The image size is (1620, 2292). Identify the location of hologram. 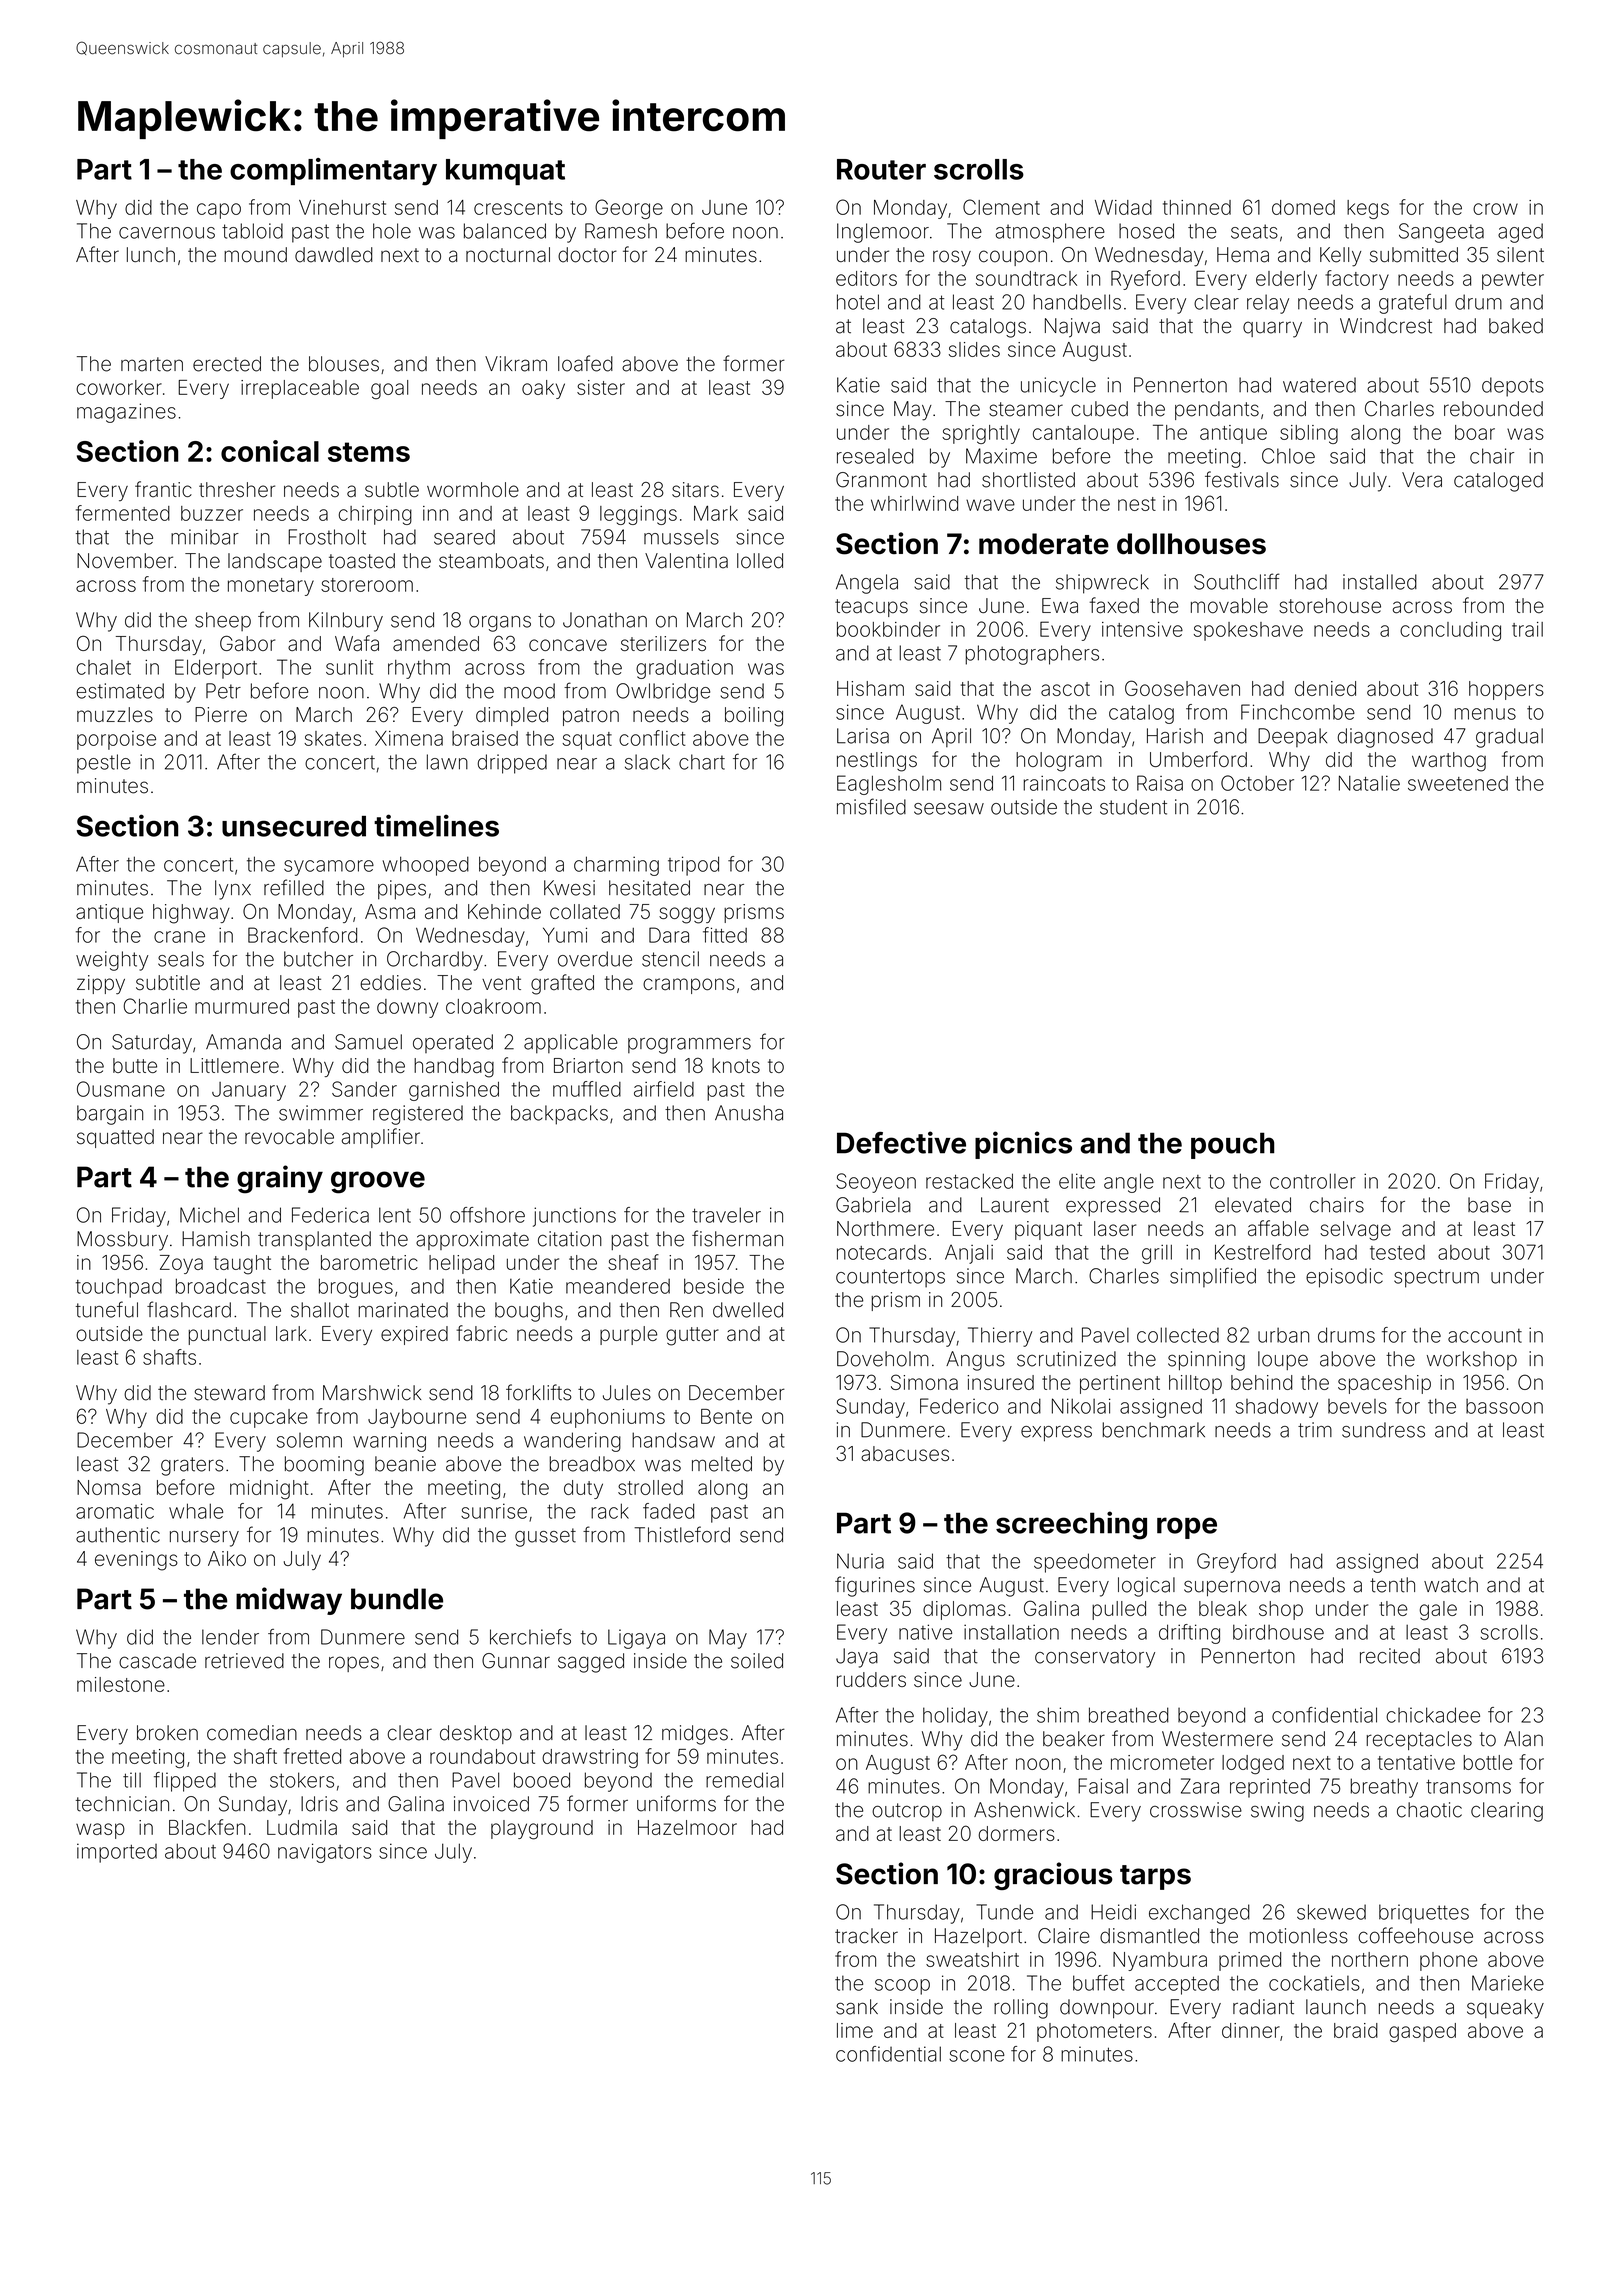
(1059, 762).
